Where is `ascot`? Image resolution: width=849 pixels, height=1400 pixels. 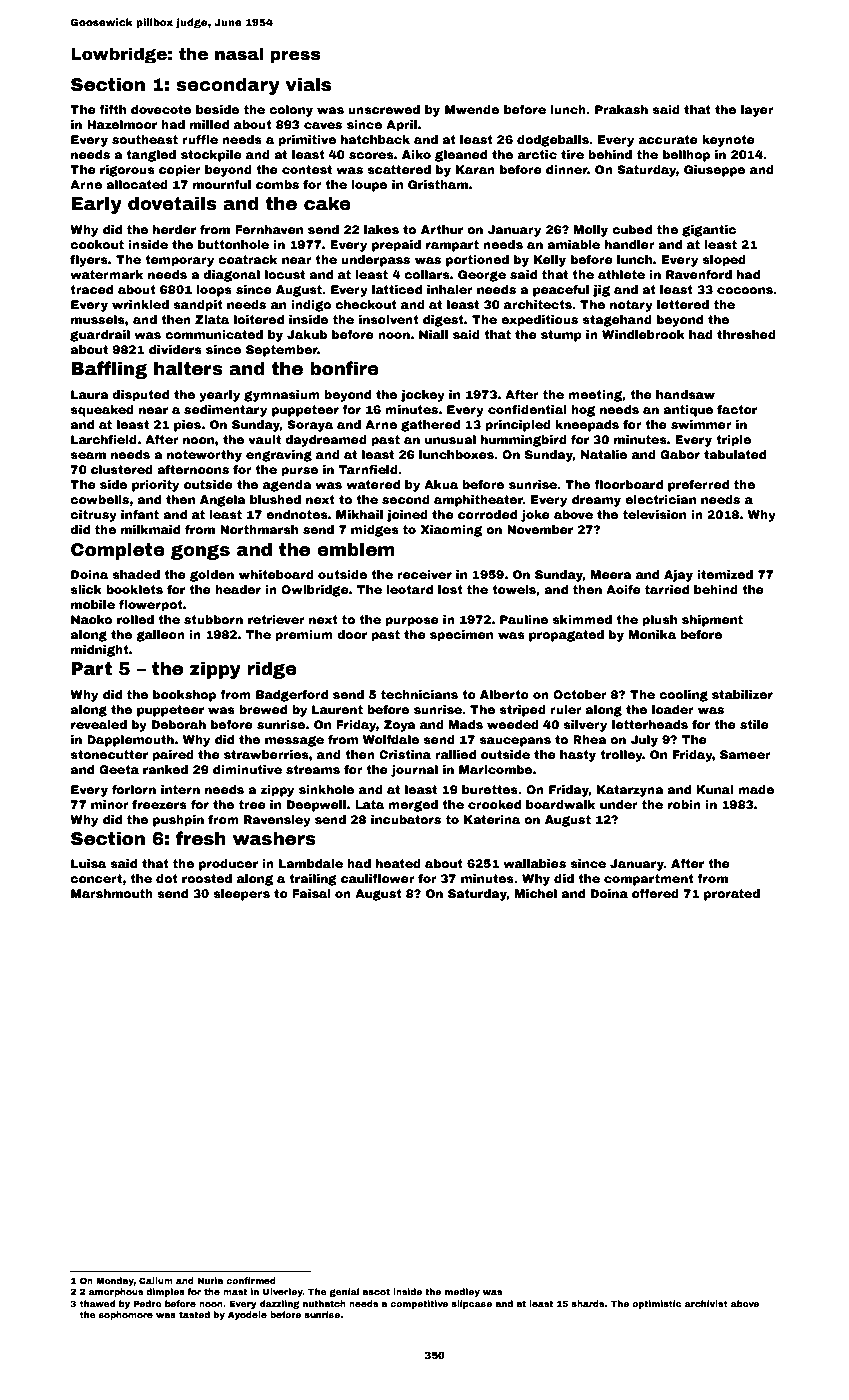
ascot is located at coordinates (376, 1292).
